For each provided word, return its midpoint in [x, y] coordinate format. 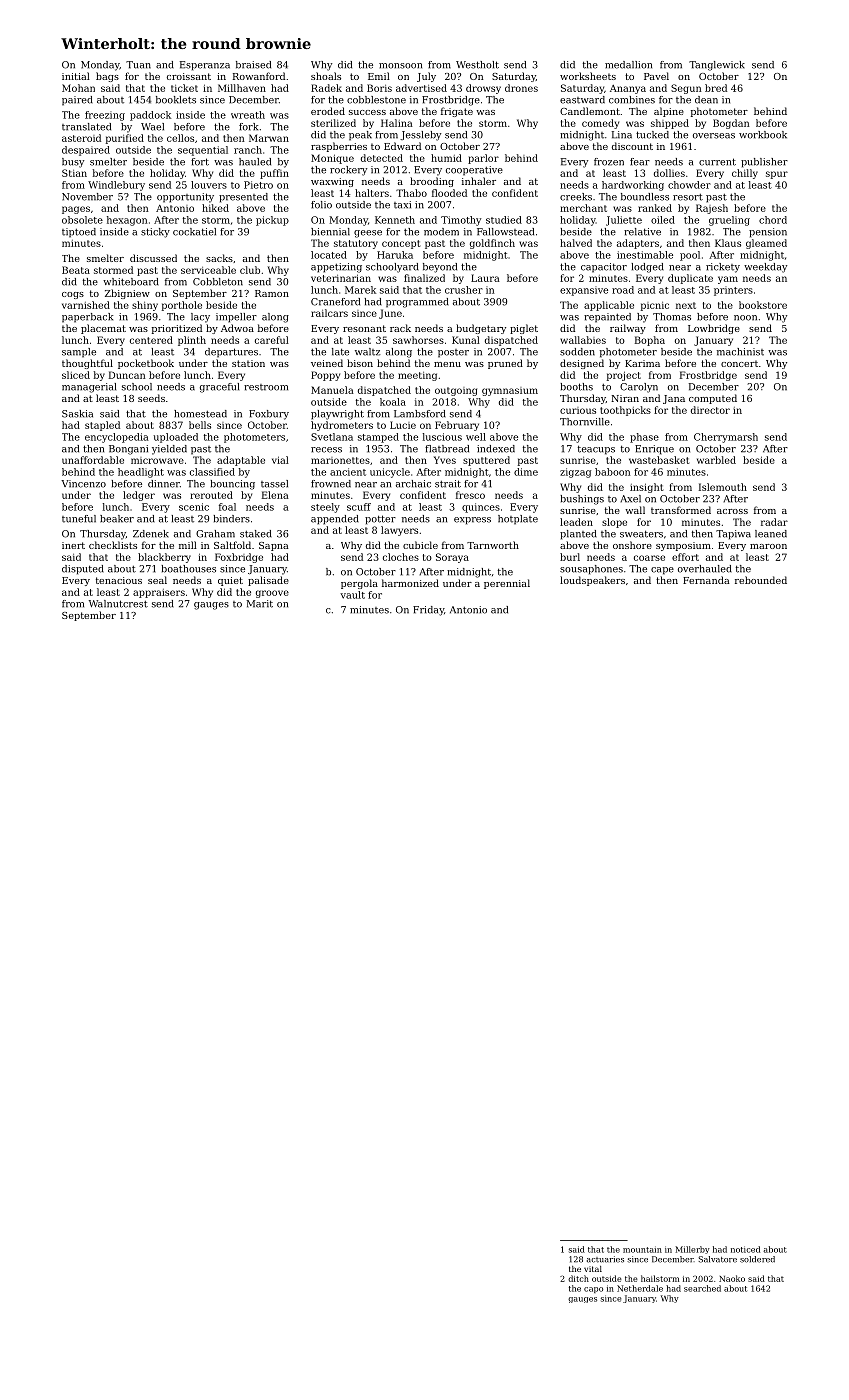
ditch [578, 1278]
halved [576, 243]
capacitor [604, 268]
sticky [155, 233]
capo [593, 1290]
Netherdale [640, 1288]
